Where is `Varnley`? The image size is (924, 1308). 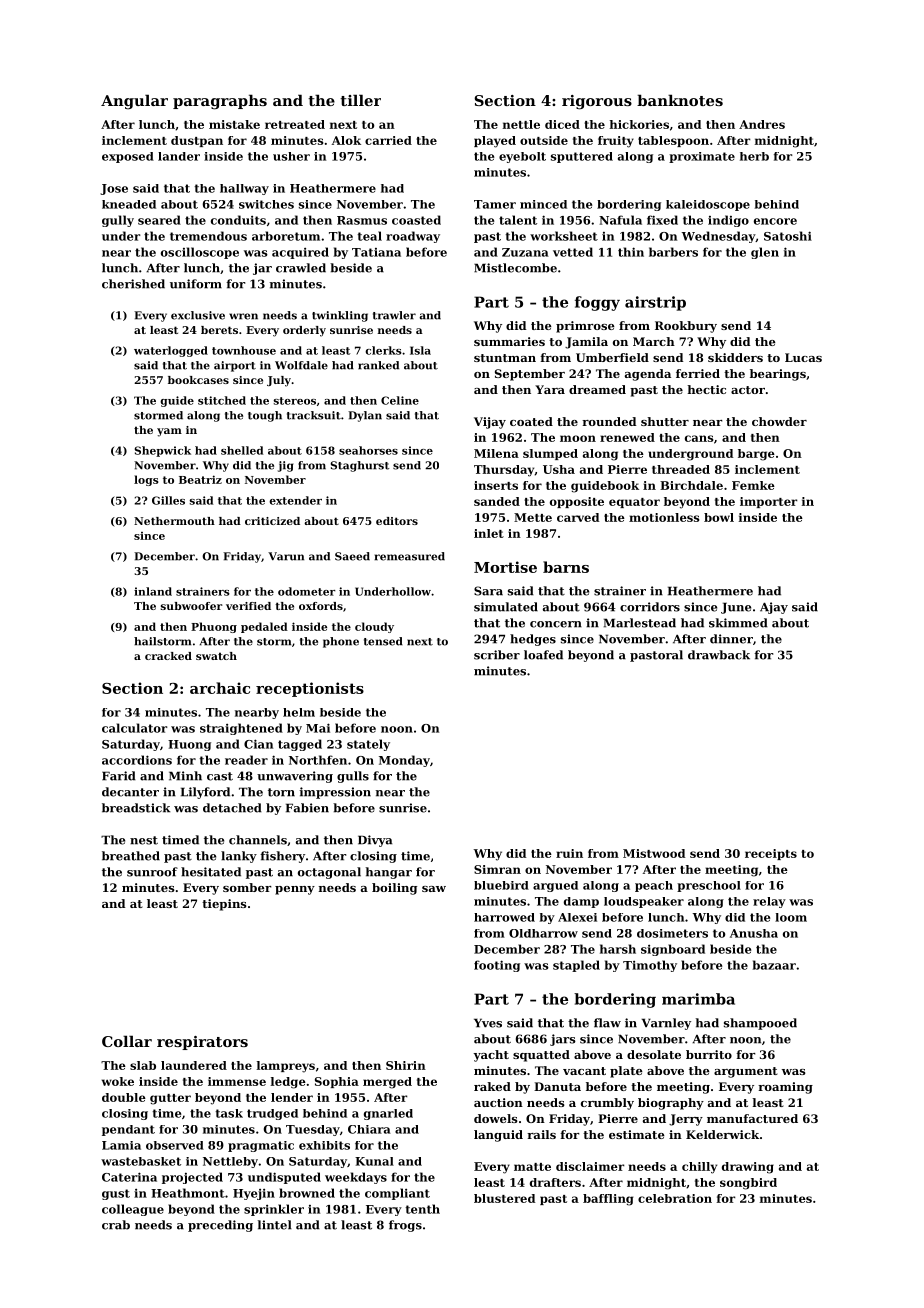
Varnley is located at coordinates (666, 1024).
